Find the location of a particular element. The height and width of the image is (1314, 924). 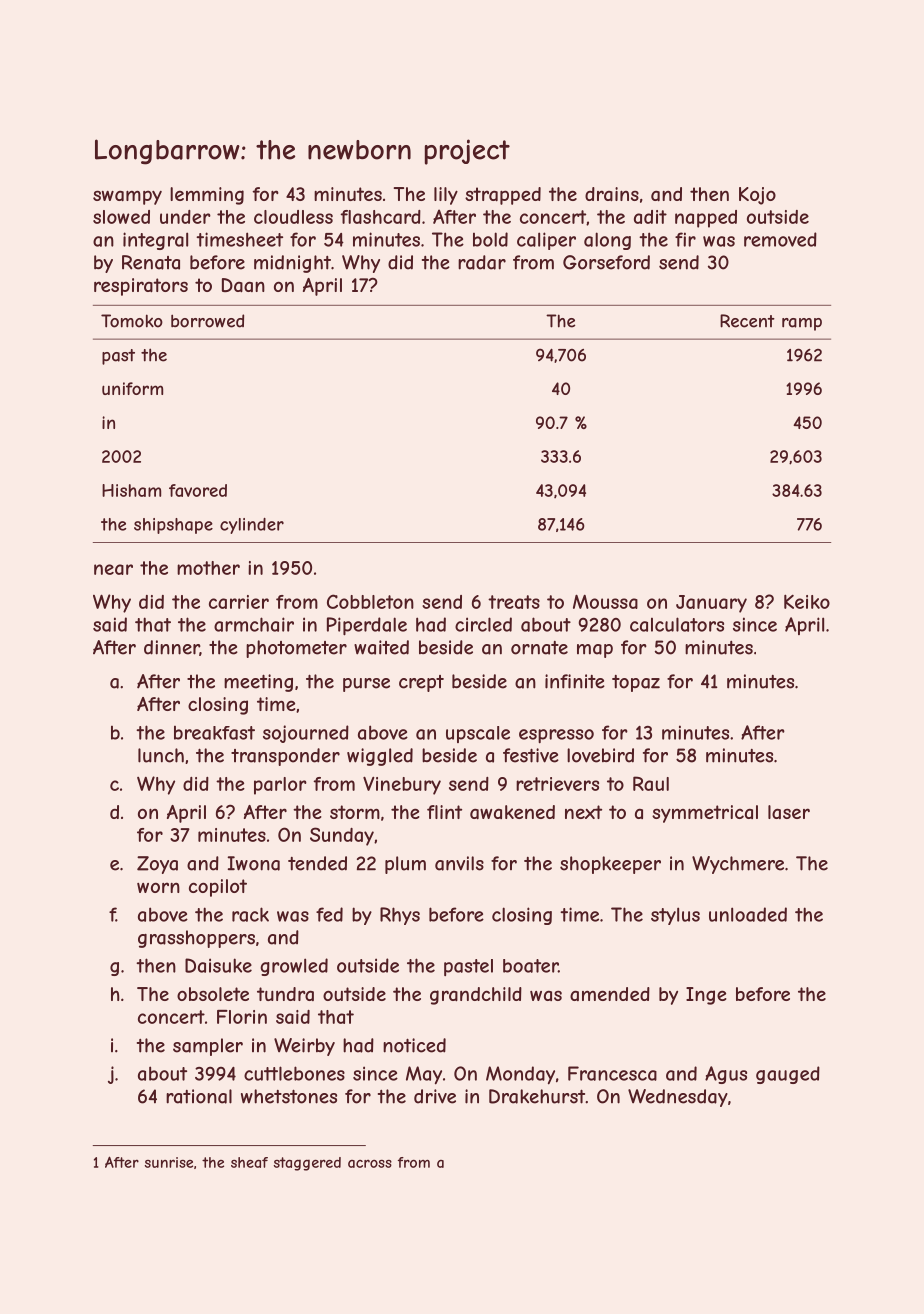

purse is located at coordinates (366, 685).
